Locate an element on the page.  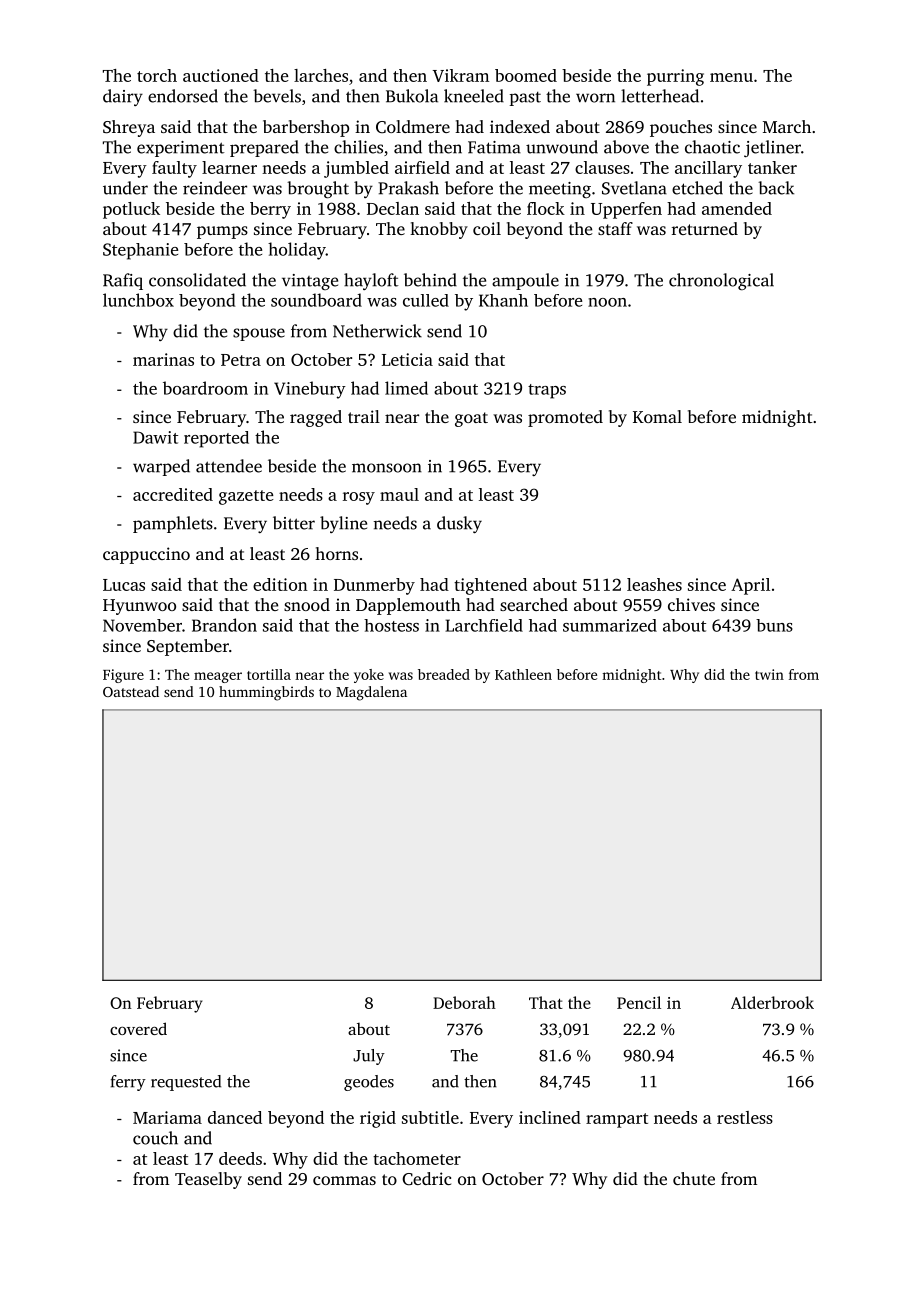
commas is located at coordinates (344, 1180).
